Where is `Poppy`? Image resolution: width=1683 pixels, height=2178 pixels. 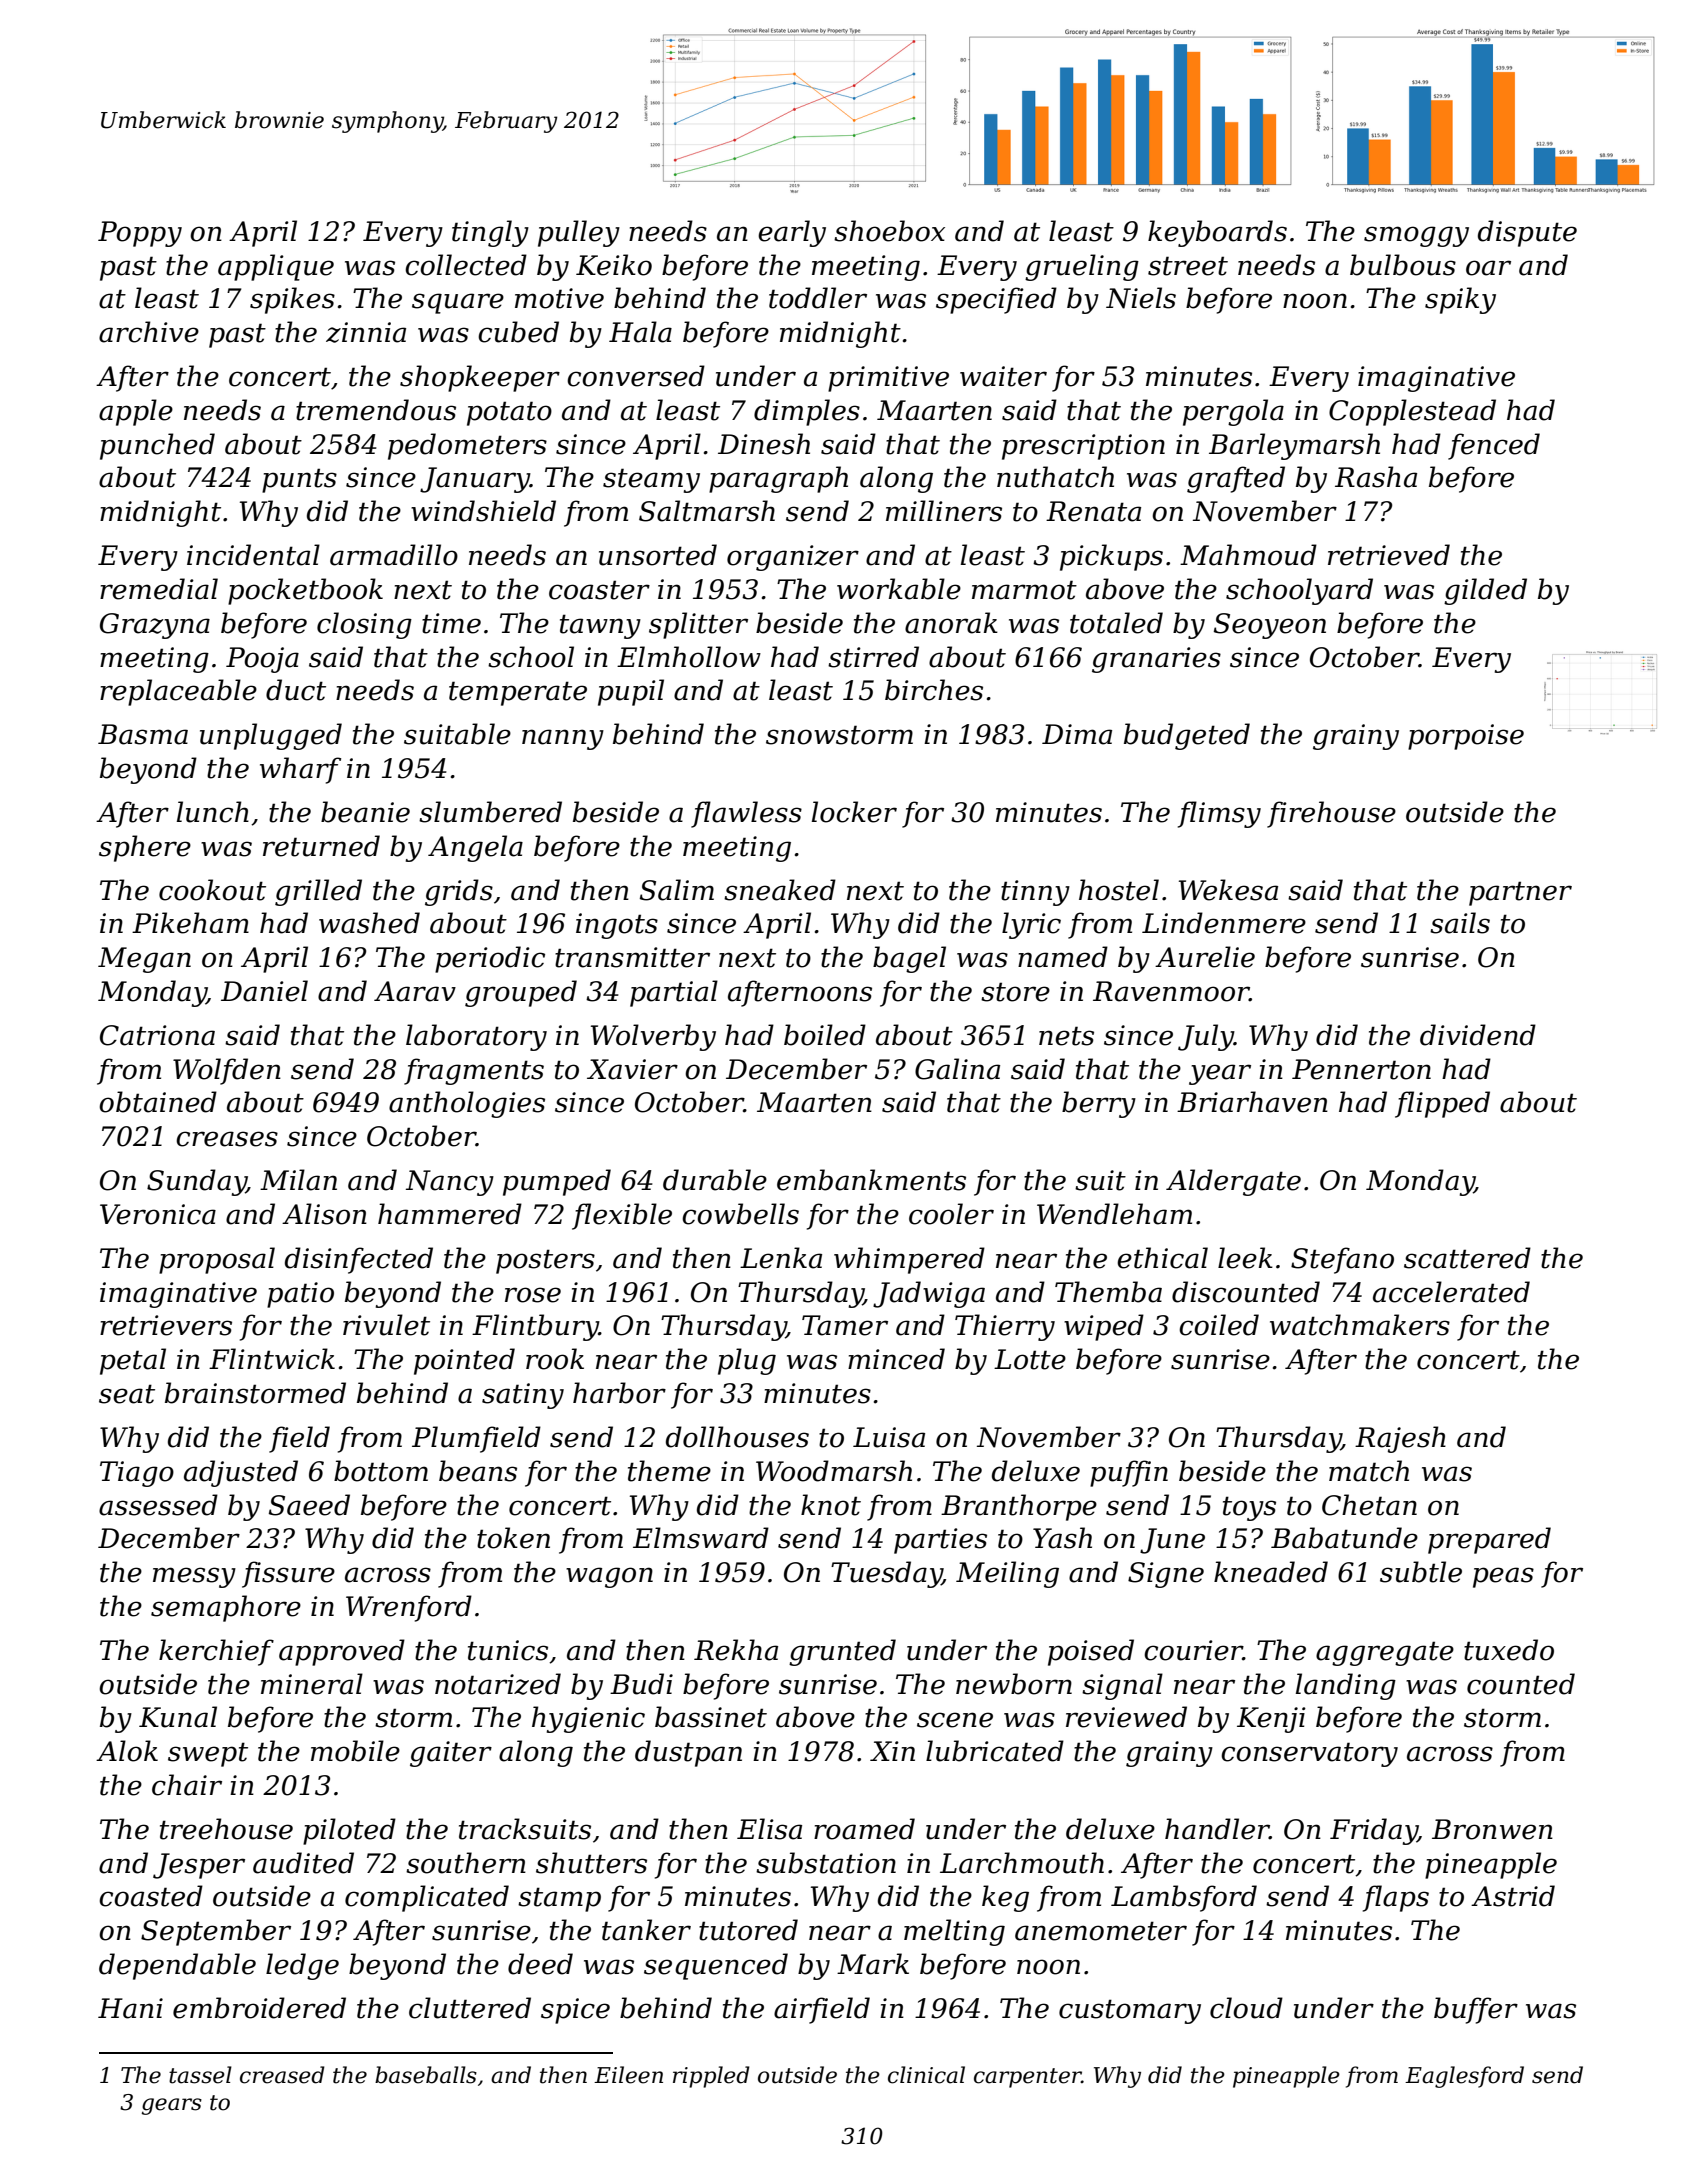
Poppy is located at coordinates (140, 234).
